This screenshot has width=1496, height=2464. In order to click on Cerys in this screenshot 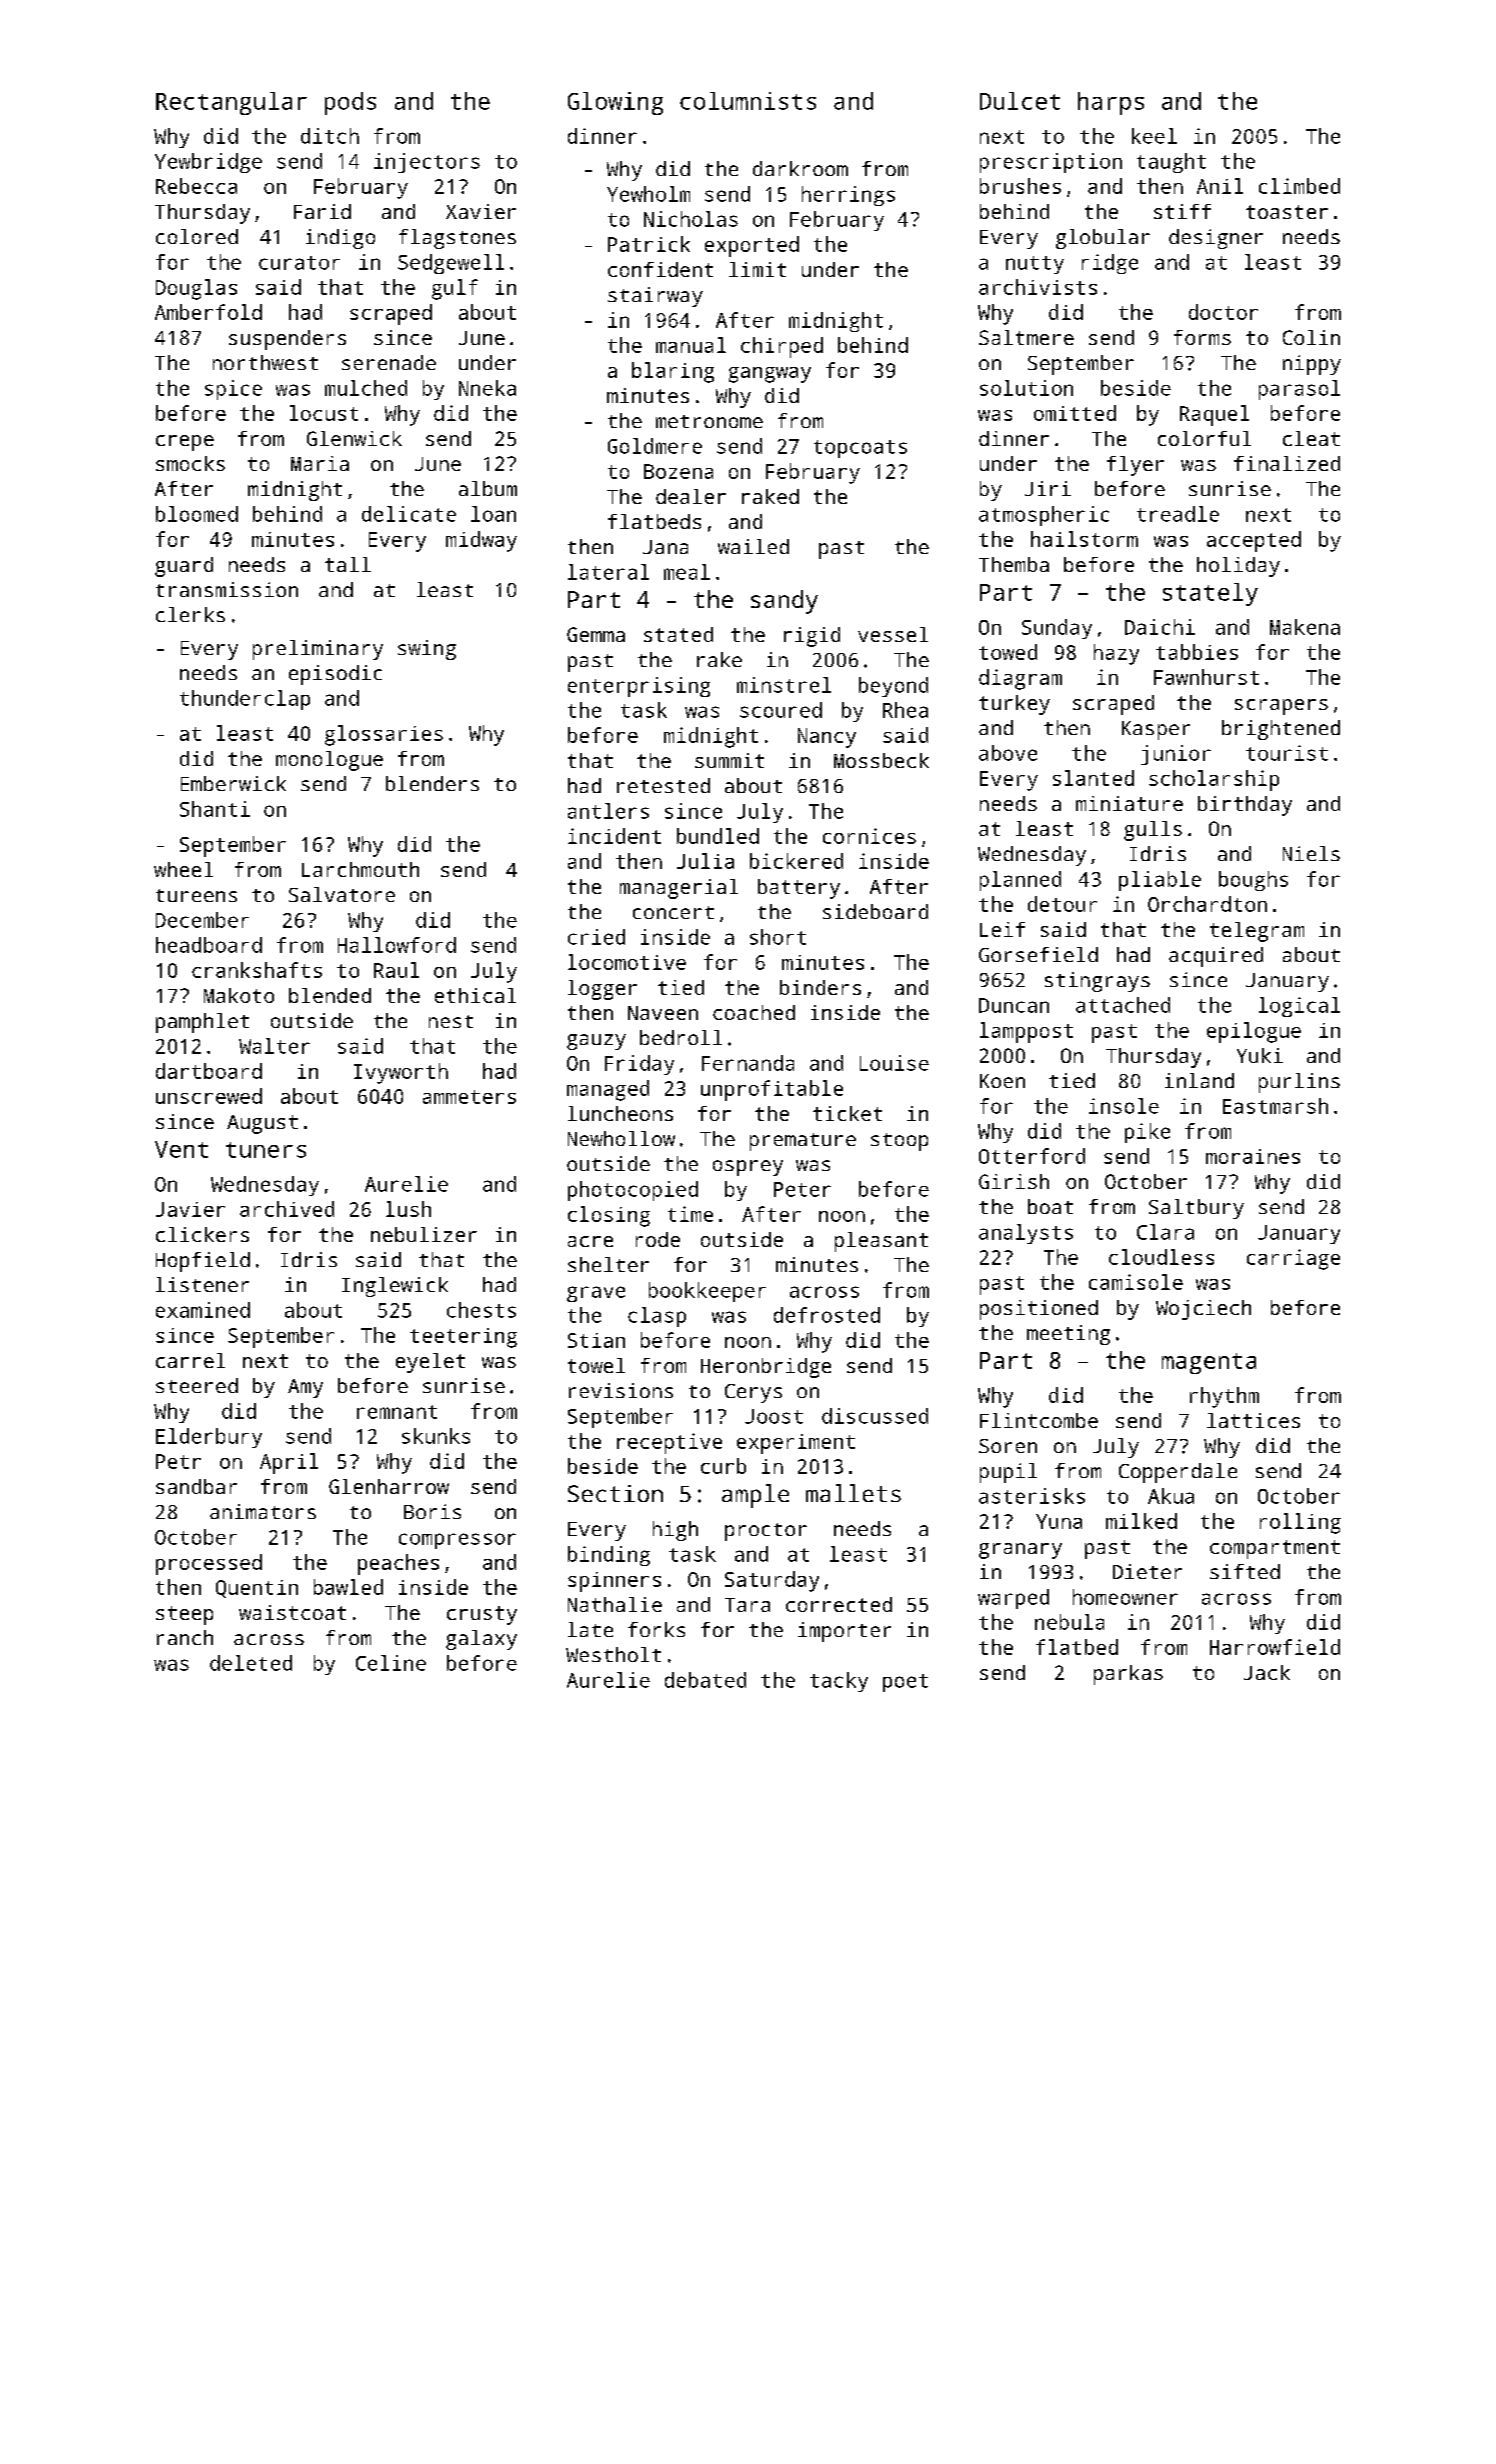, I will do `click(753, 1393)`.
